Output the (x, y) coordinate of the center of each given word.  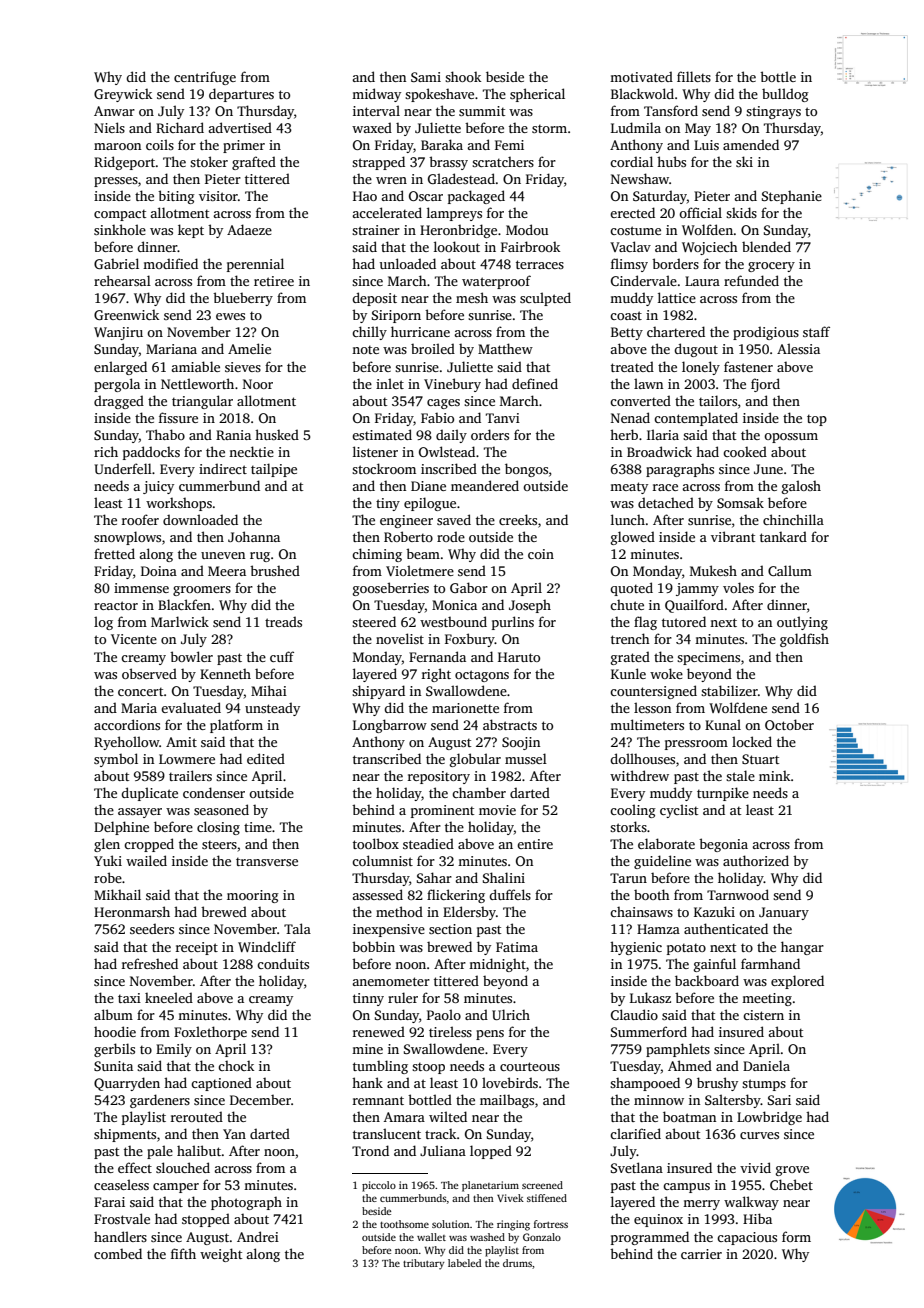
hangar (802, 948)
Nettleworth (197, 383)
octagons (482, 676)
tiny (388, 504)
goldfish (804, 640)
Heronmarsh (132, 911)
